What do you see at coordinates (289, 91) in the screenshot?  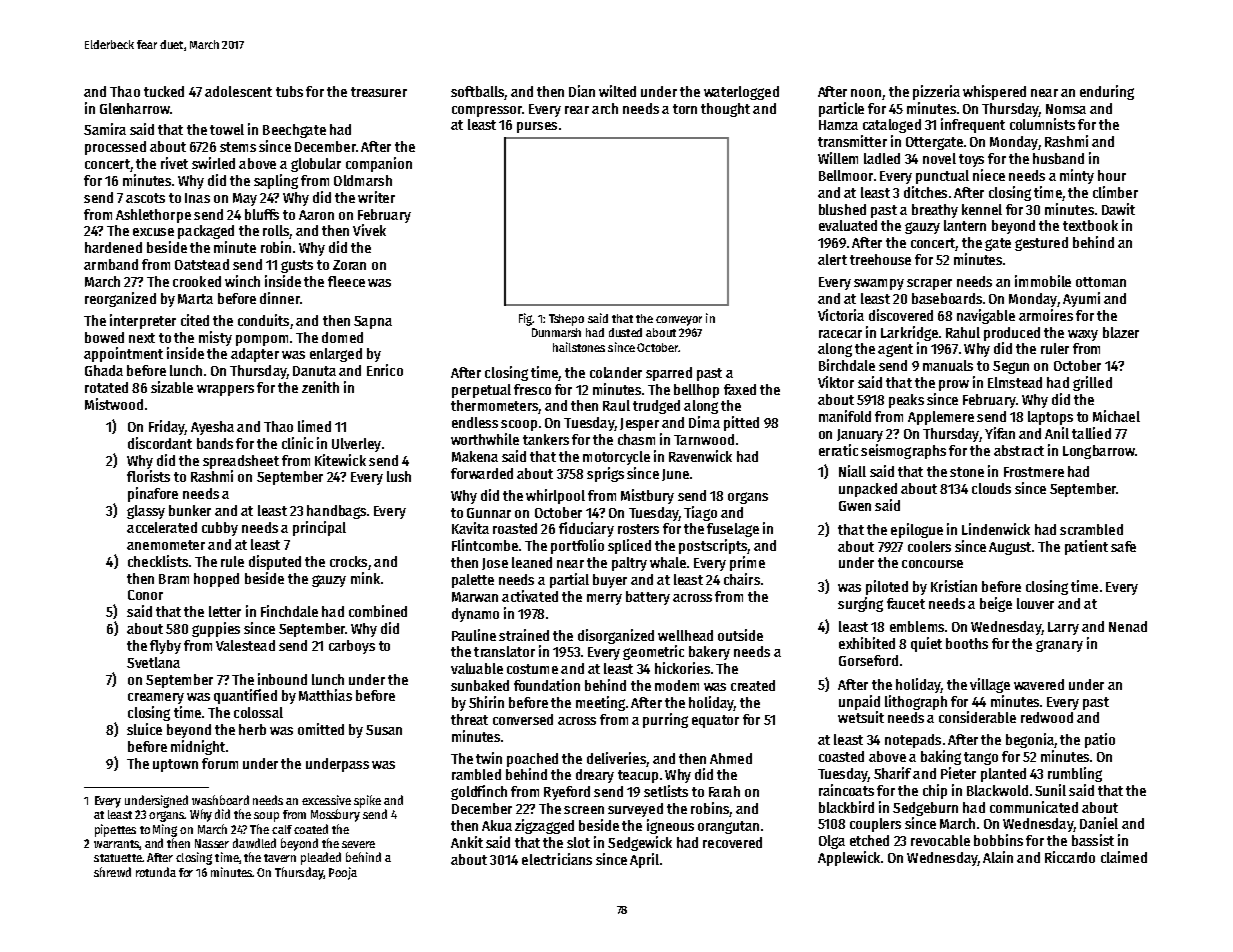 I see `tubs` at bounding box center [289, 91].
